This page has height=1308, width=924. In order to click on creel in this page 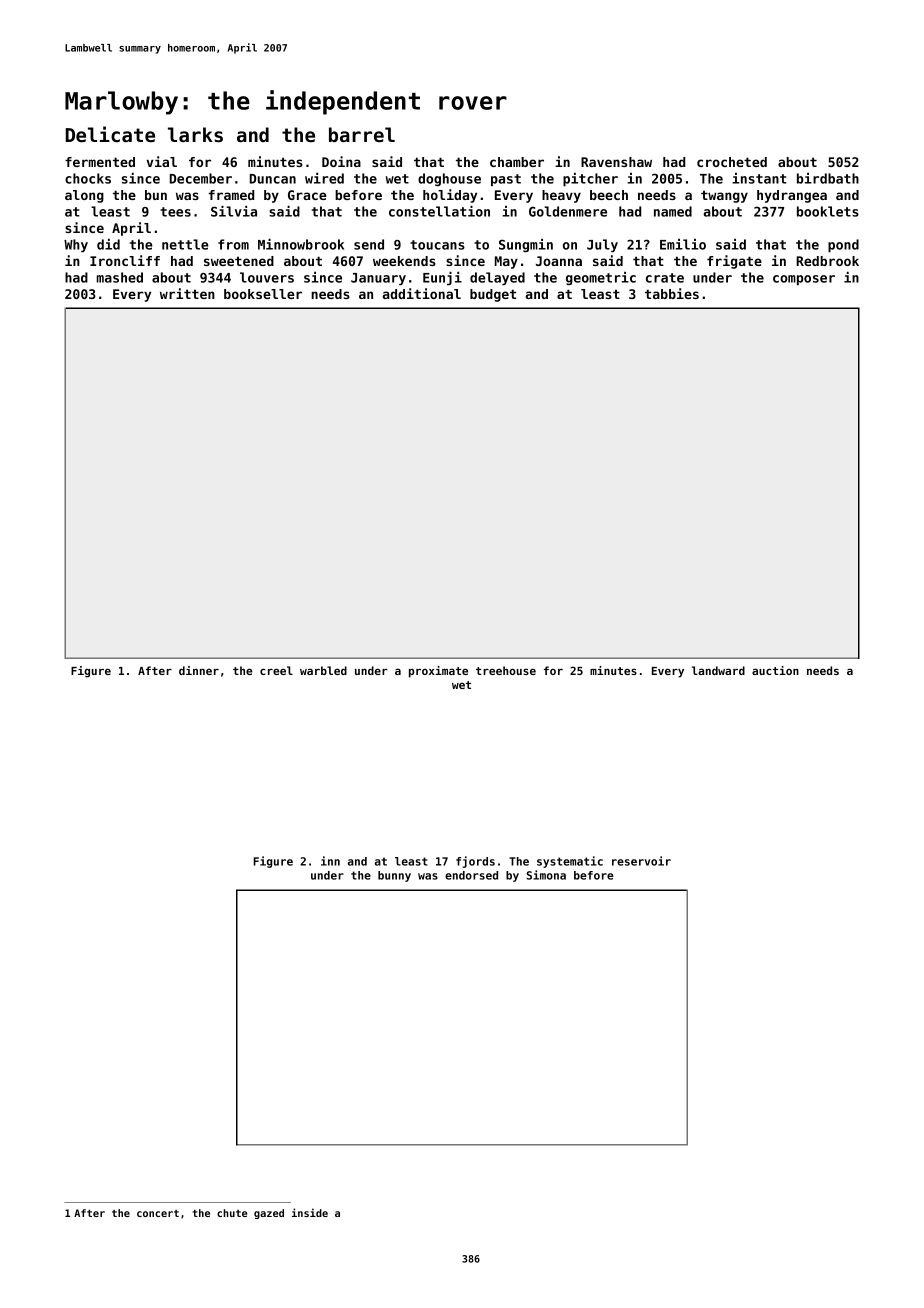, I will do `click(276, 670)`.
